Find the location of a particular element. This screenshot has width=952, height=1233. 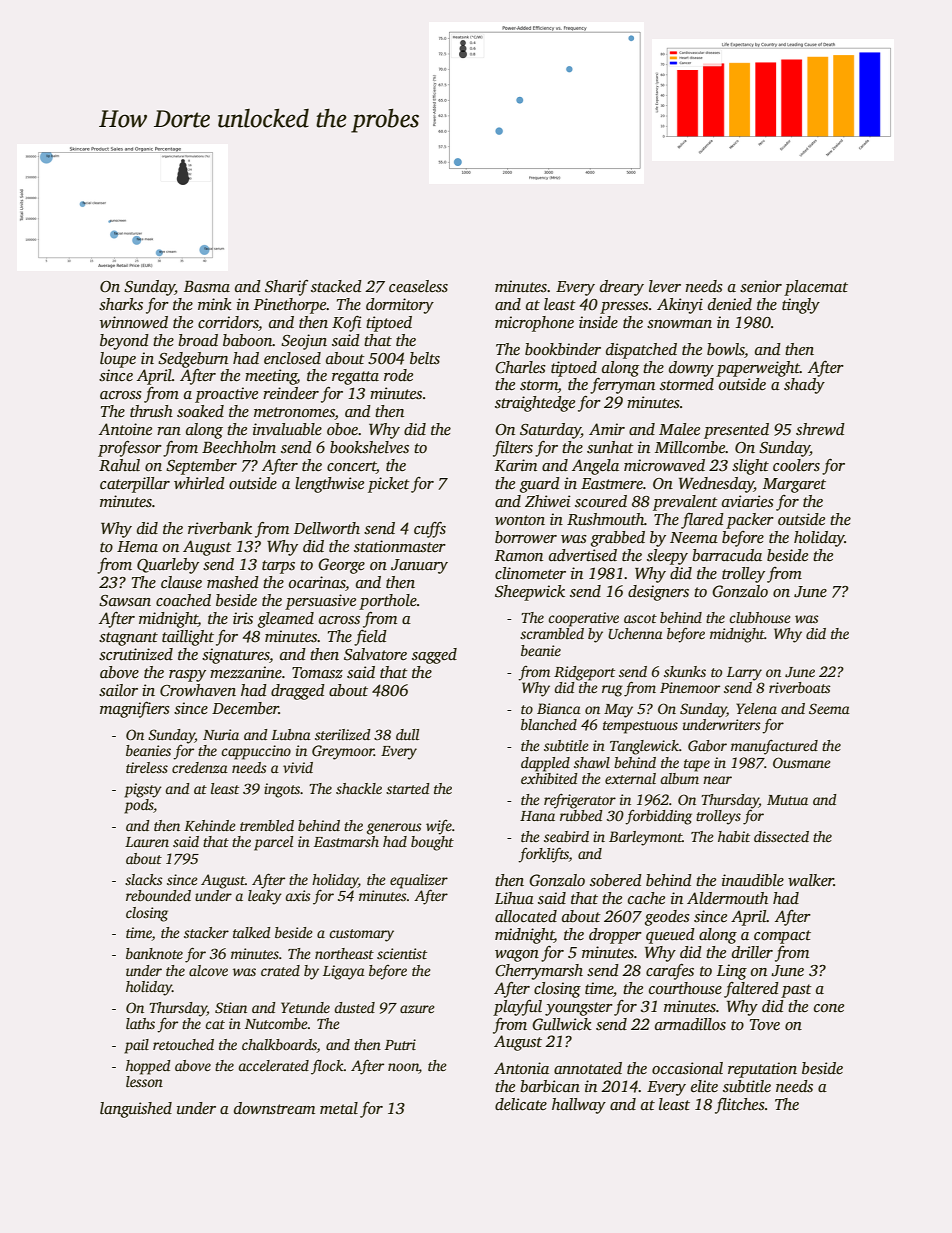

Kehinde is located at coordinates (210, 825).
